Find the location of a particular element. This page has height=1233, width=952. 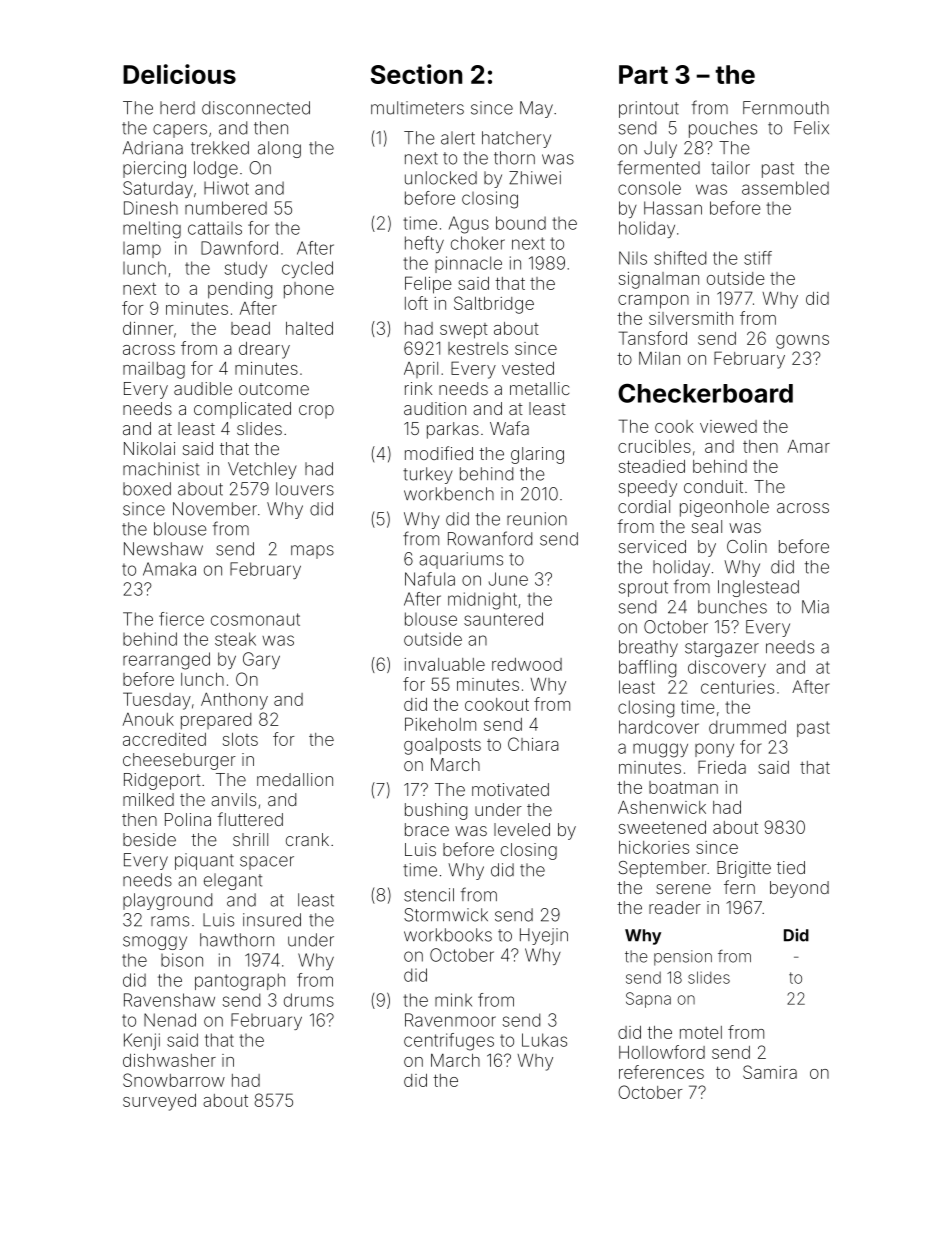

stargazer is located at coordinates (722, 649).
